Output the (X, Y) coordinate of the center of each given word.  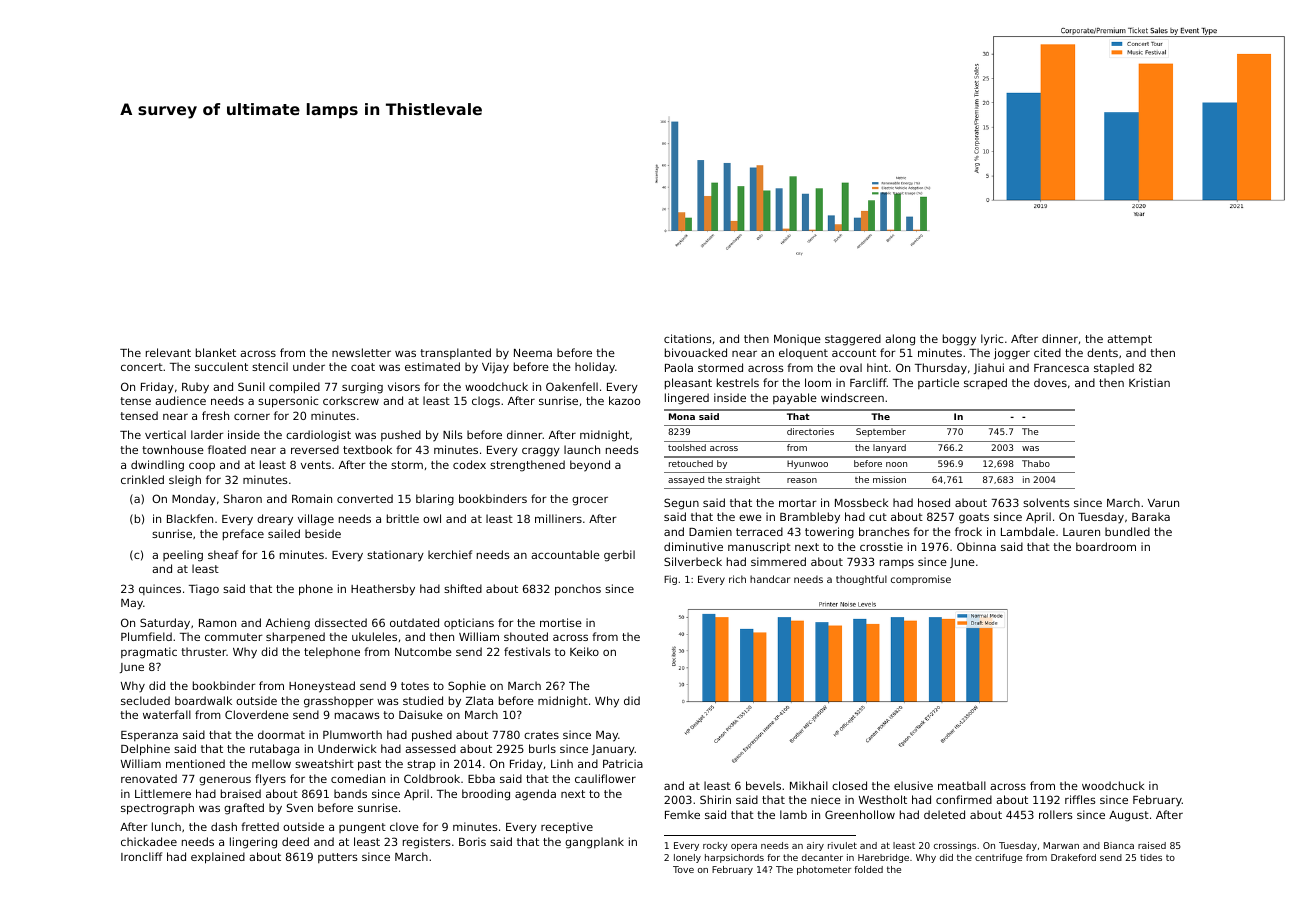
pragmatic (149, 653)
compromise (921, 580)
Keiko (584, 651)
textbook (367, 449)
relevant (168, 352)
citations (688, 338)
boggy (959, 340)
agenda (535, 795)
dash (224, 826)
